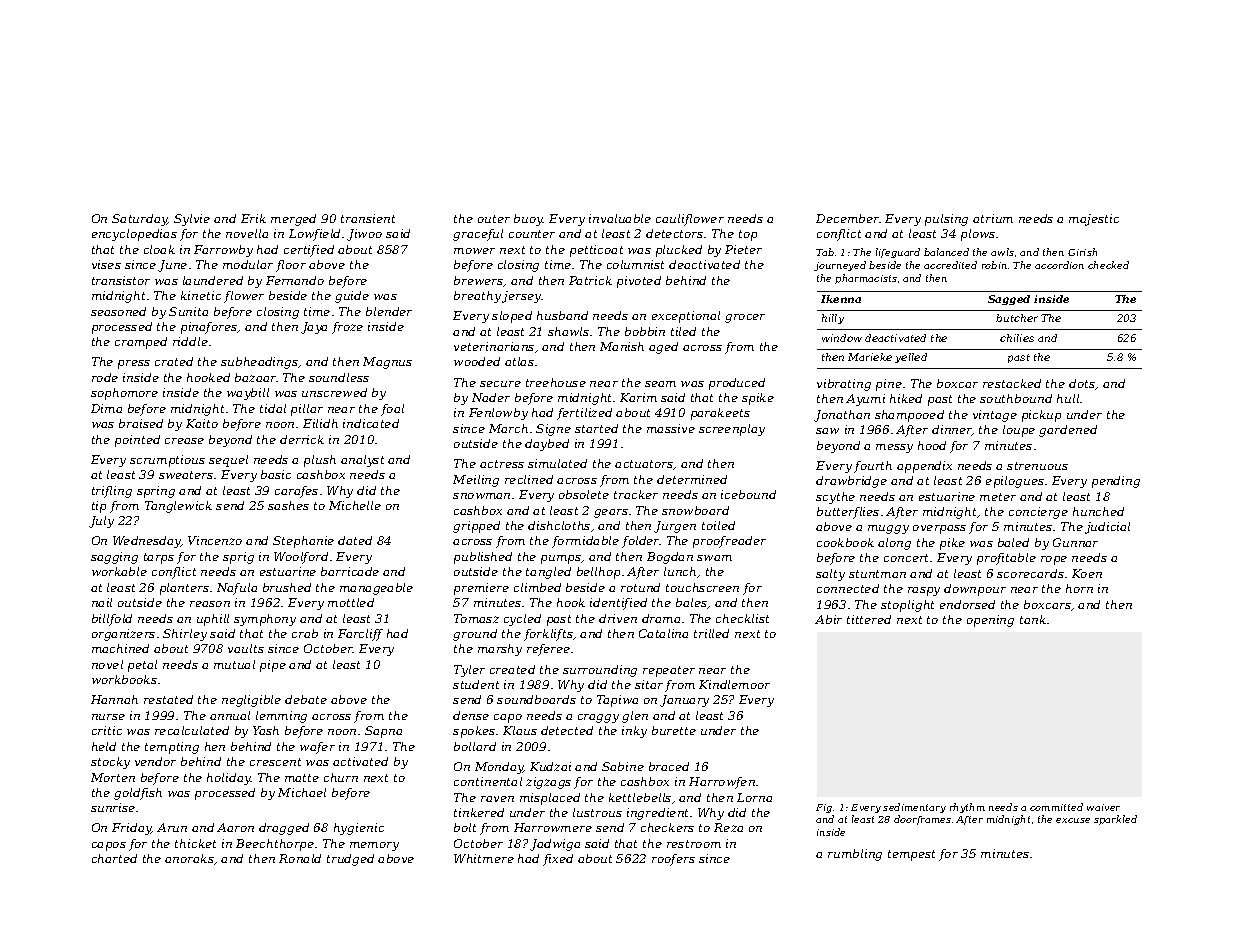 The image size is (1233, 952). What do you see at coordinates (1033, 619) in the page?
I see `tank` at bounding box center [1033, 619].
